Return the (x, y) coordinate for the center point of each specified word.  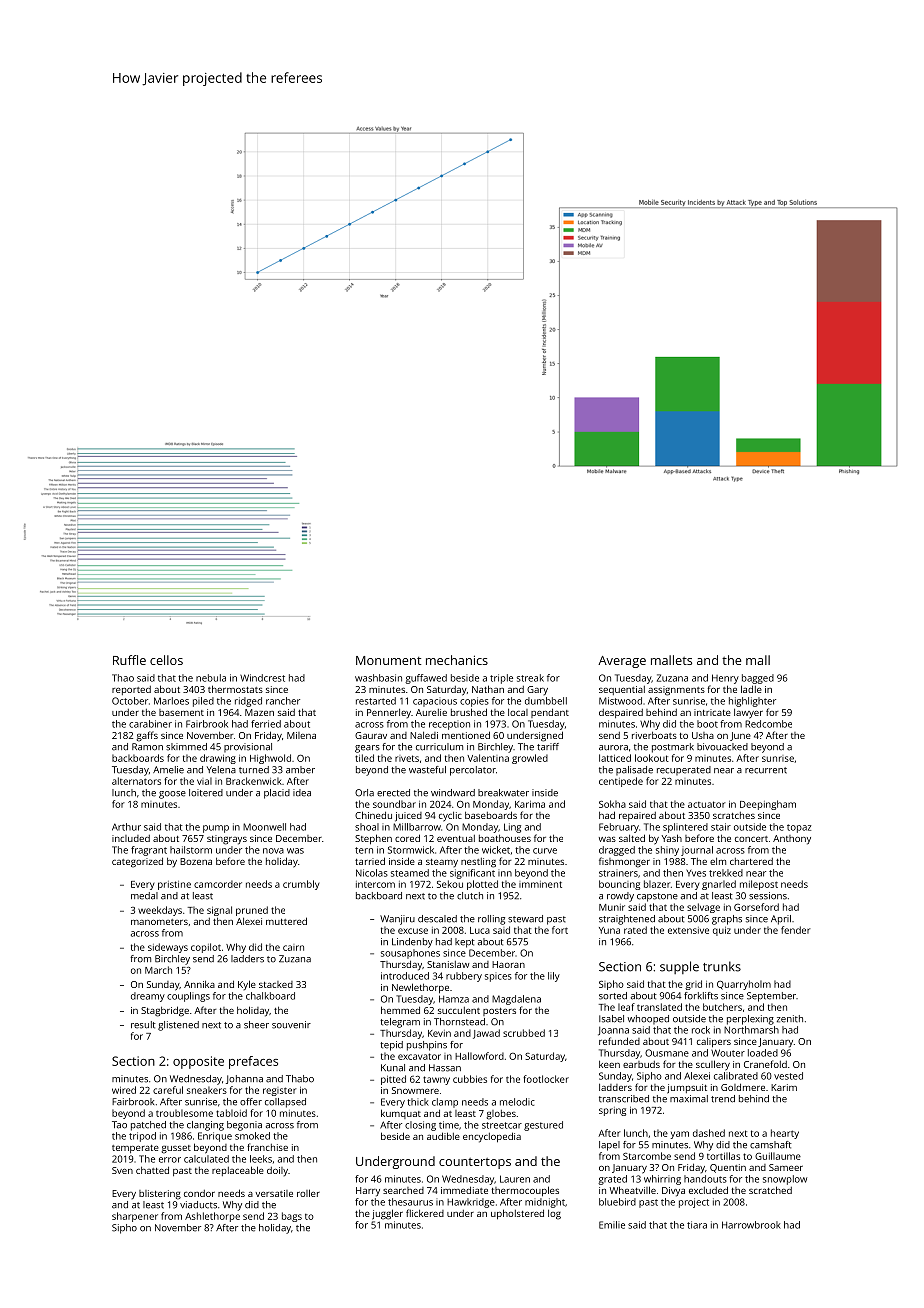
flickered (425, 1213)
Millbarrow (417, 827)
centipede (621, 782)
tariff (548, 747)
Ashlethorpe (212, 1217)
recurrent (766, 770)
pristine (174, 885)
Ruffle (129, 660)
